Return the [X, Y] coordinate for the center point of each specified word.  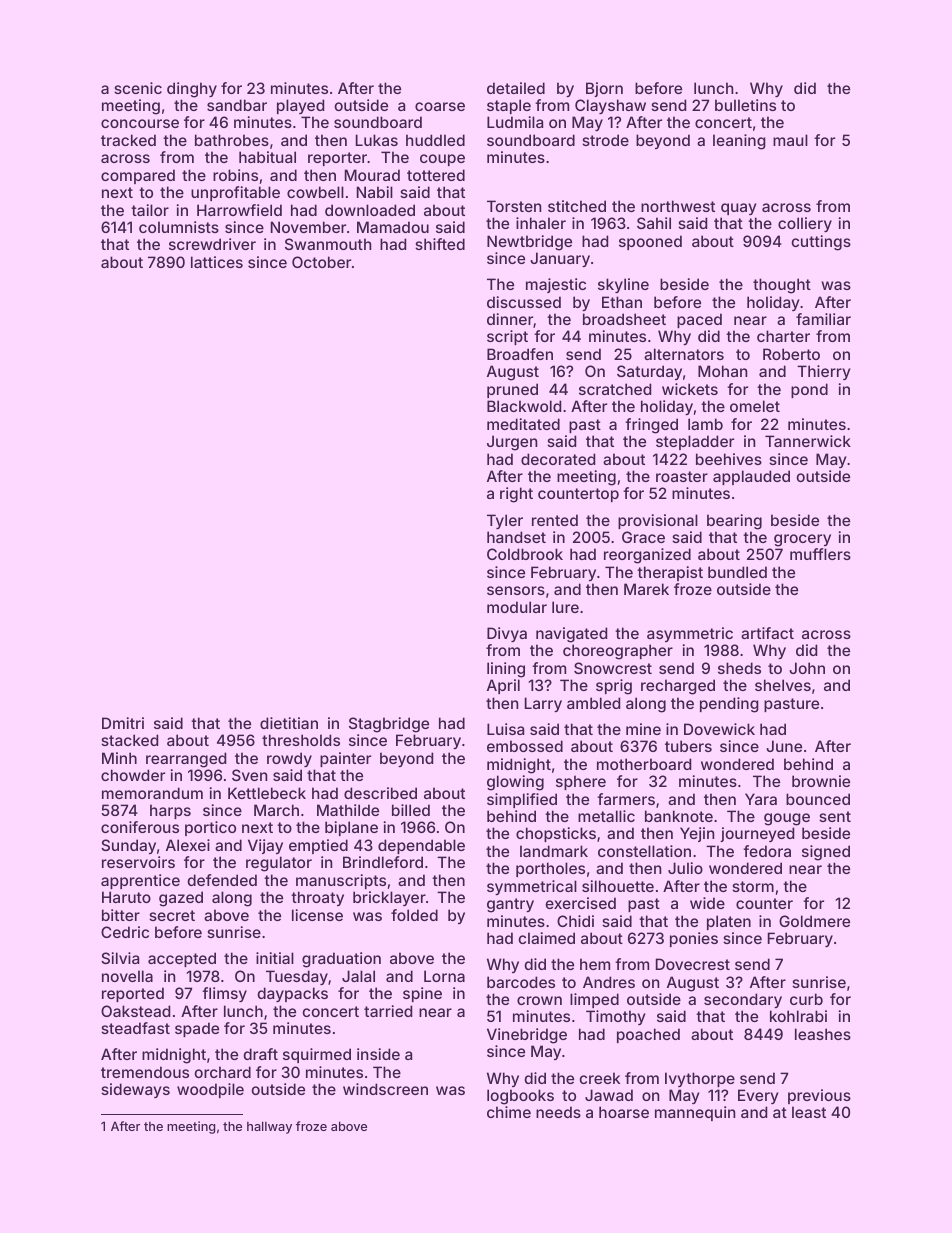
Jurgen [512, 443]
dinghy [192, 90]
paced [699, 320]
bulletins [745, 105]
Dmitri [123, 723]
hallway [269, 1127]
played [300, 106]
